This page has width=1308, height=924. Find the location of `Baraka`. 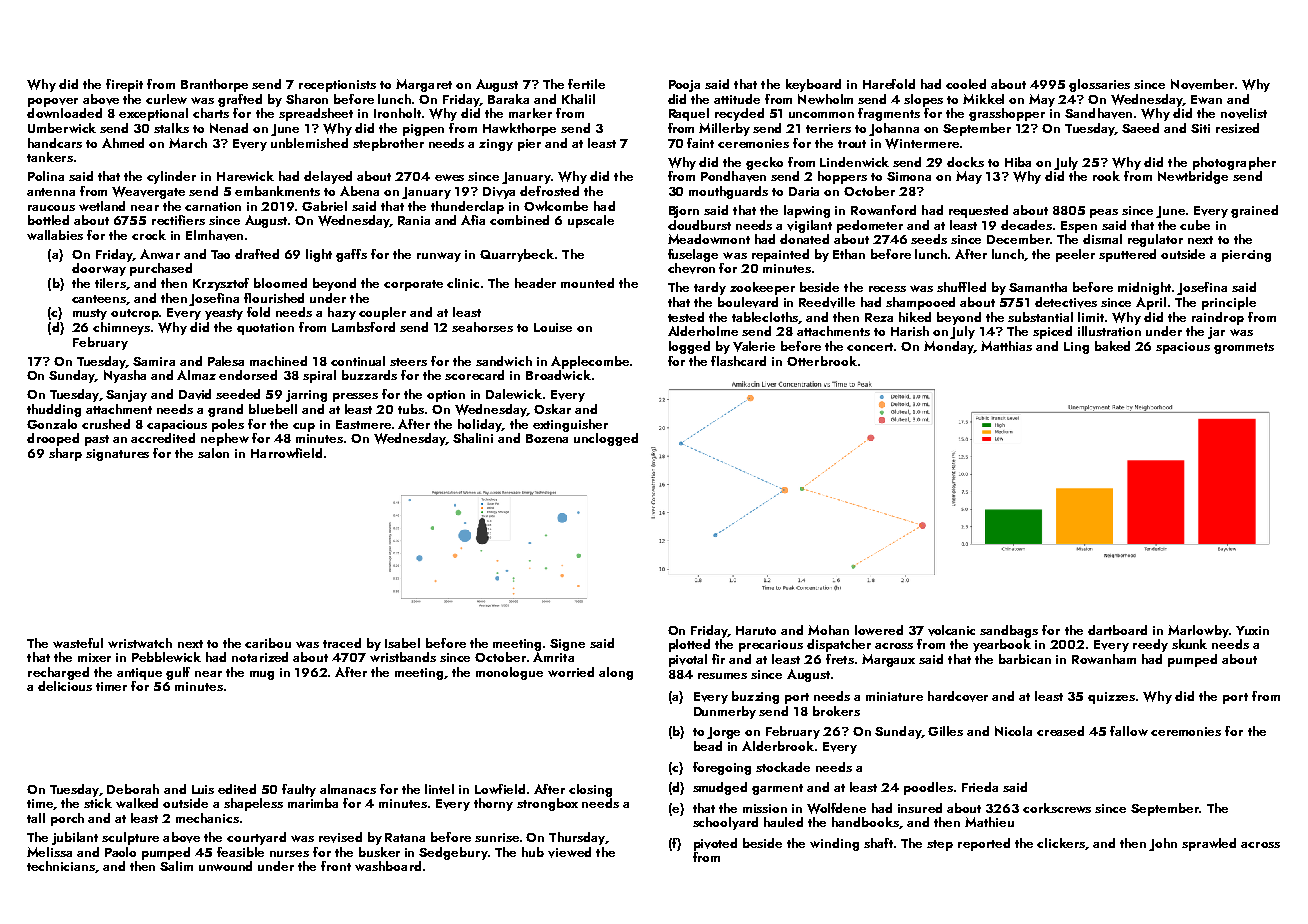

Baraka is located at coordinates (508, 99).
